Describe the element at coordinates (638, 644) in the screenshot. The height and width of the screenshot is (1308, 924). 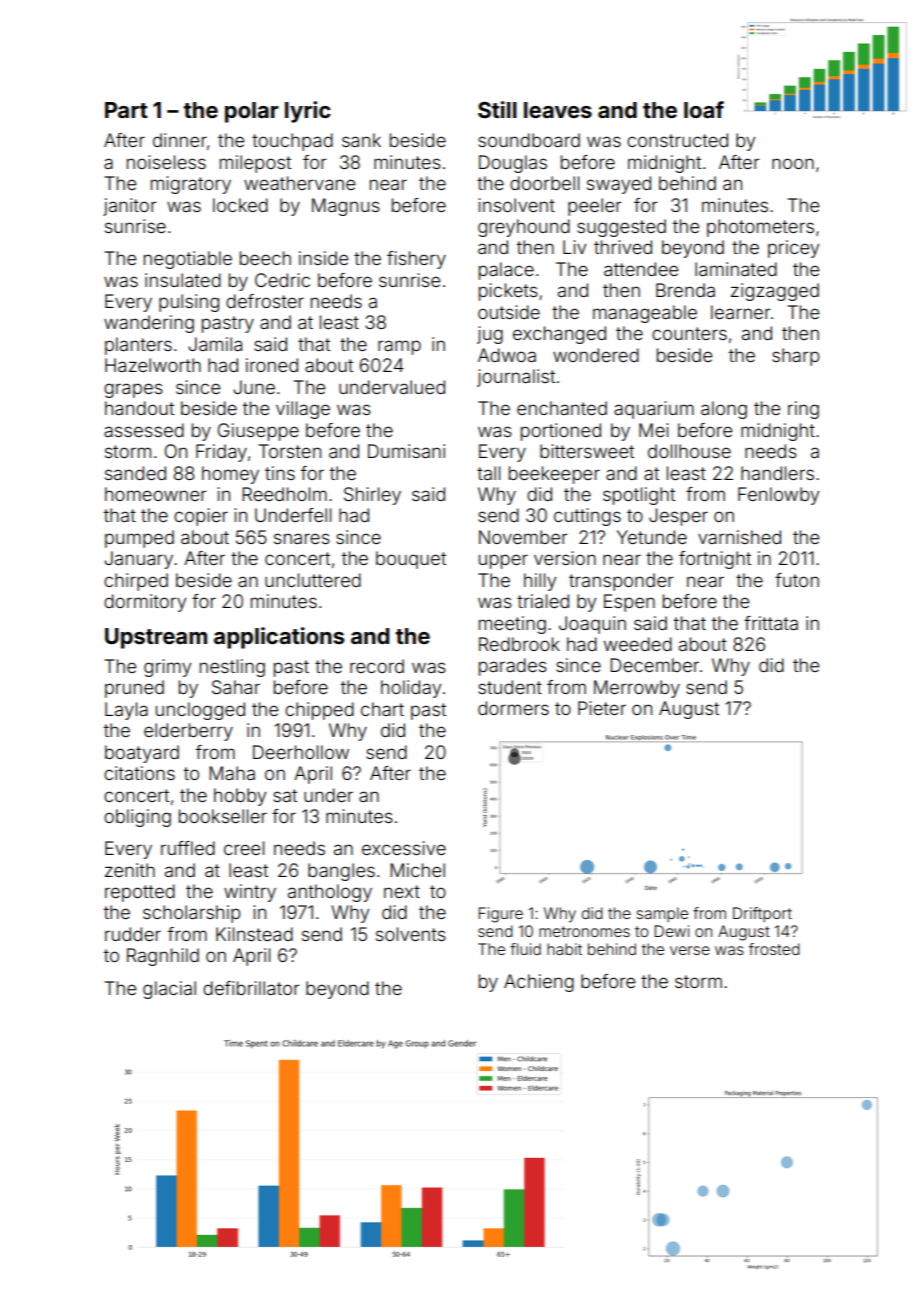
I see `weeded` at that location.
